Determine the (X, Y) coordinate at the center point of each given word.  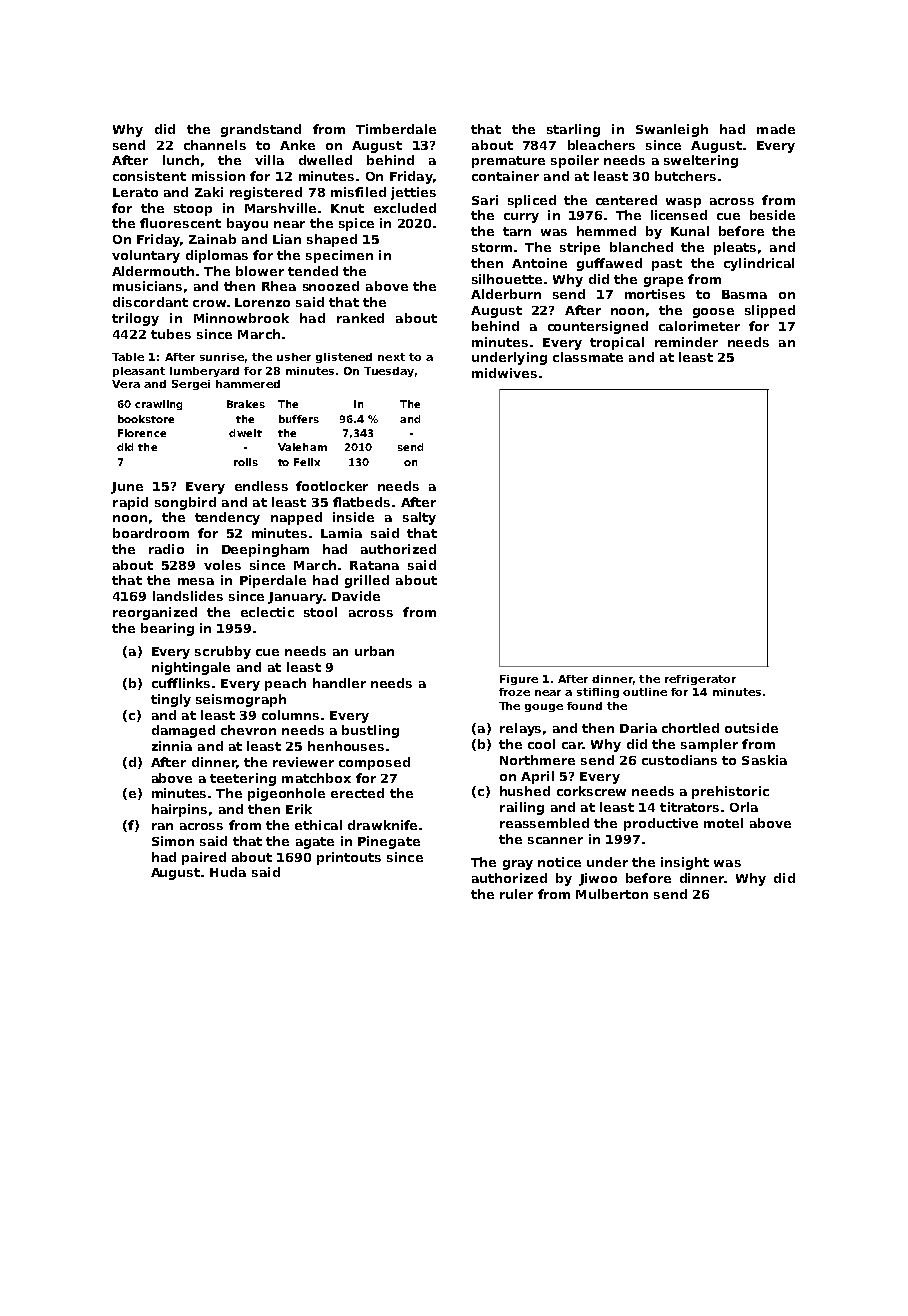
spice (356, 224)
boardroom (151, 533)
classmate (588, 357)
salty (419, 518)
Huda (228, 872)
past (667, 265)
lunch (181, 160)
